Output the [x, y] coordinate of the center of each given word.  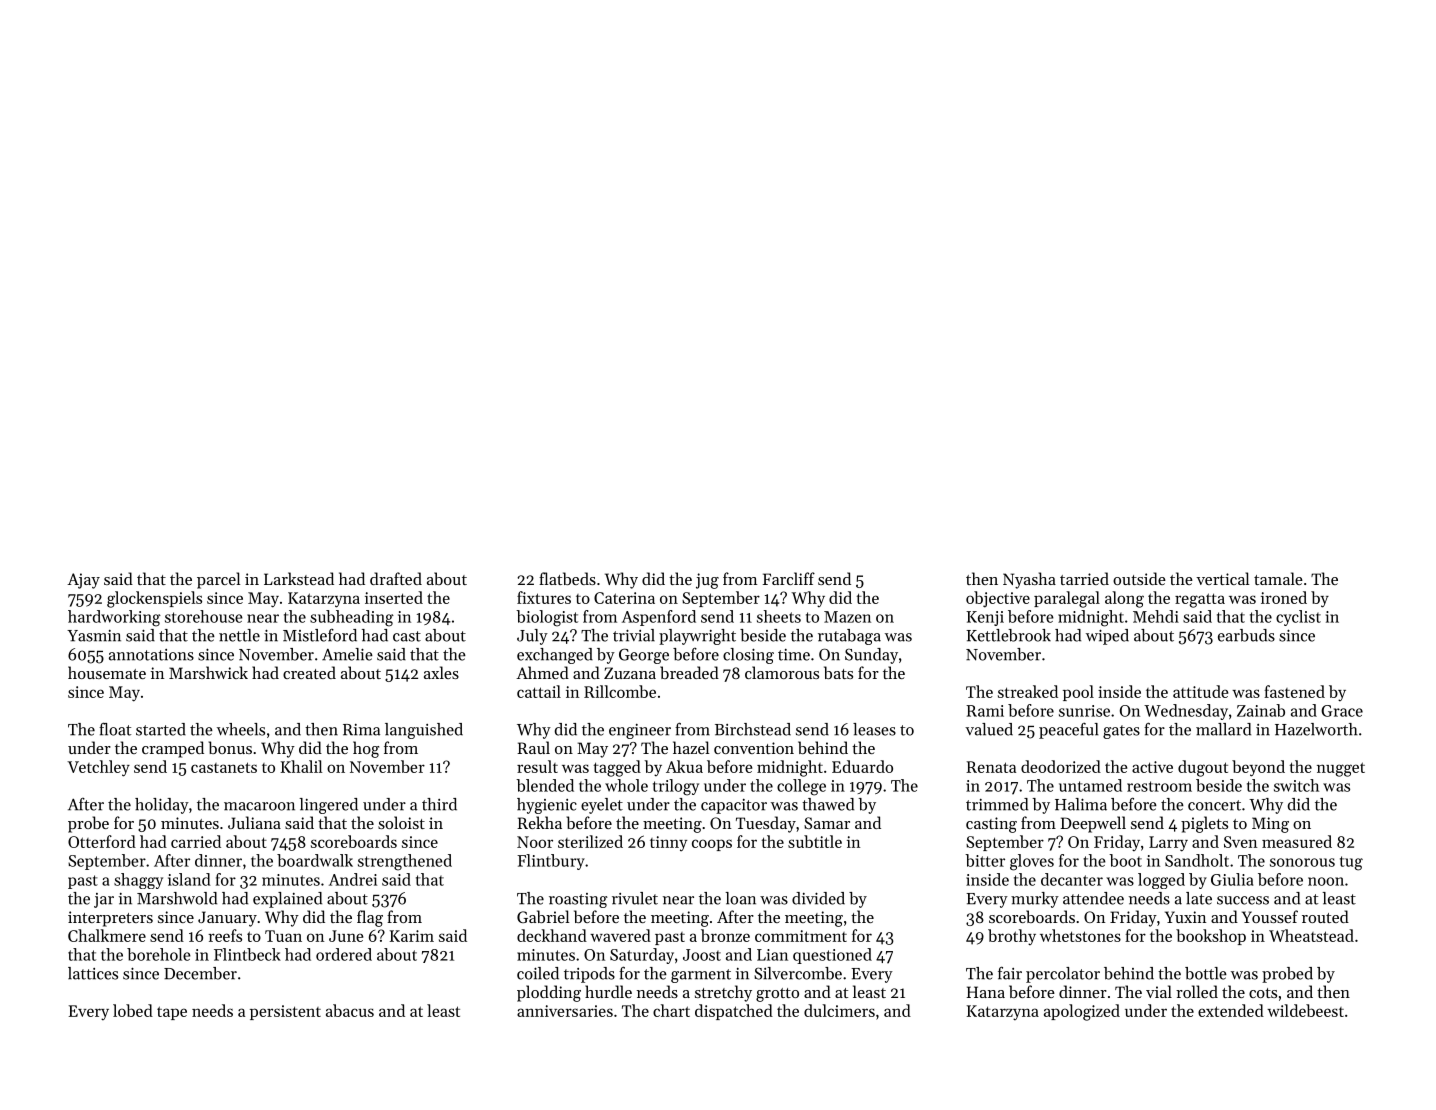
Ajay [83, 581]
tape [172, 1013]
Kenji [985, 618]
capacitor [734, 806]
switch [1296, 785]
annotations [151, 655]
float [115, 729]
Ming [1270, 825]
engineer [640, 731]
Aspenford [659, 618]
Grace [1342, 711]
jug [707, 581]
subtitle [815, 841]
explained [287, 900]
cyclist [1298, 618]
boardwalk [315, 860]
